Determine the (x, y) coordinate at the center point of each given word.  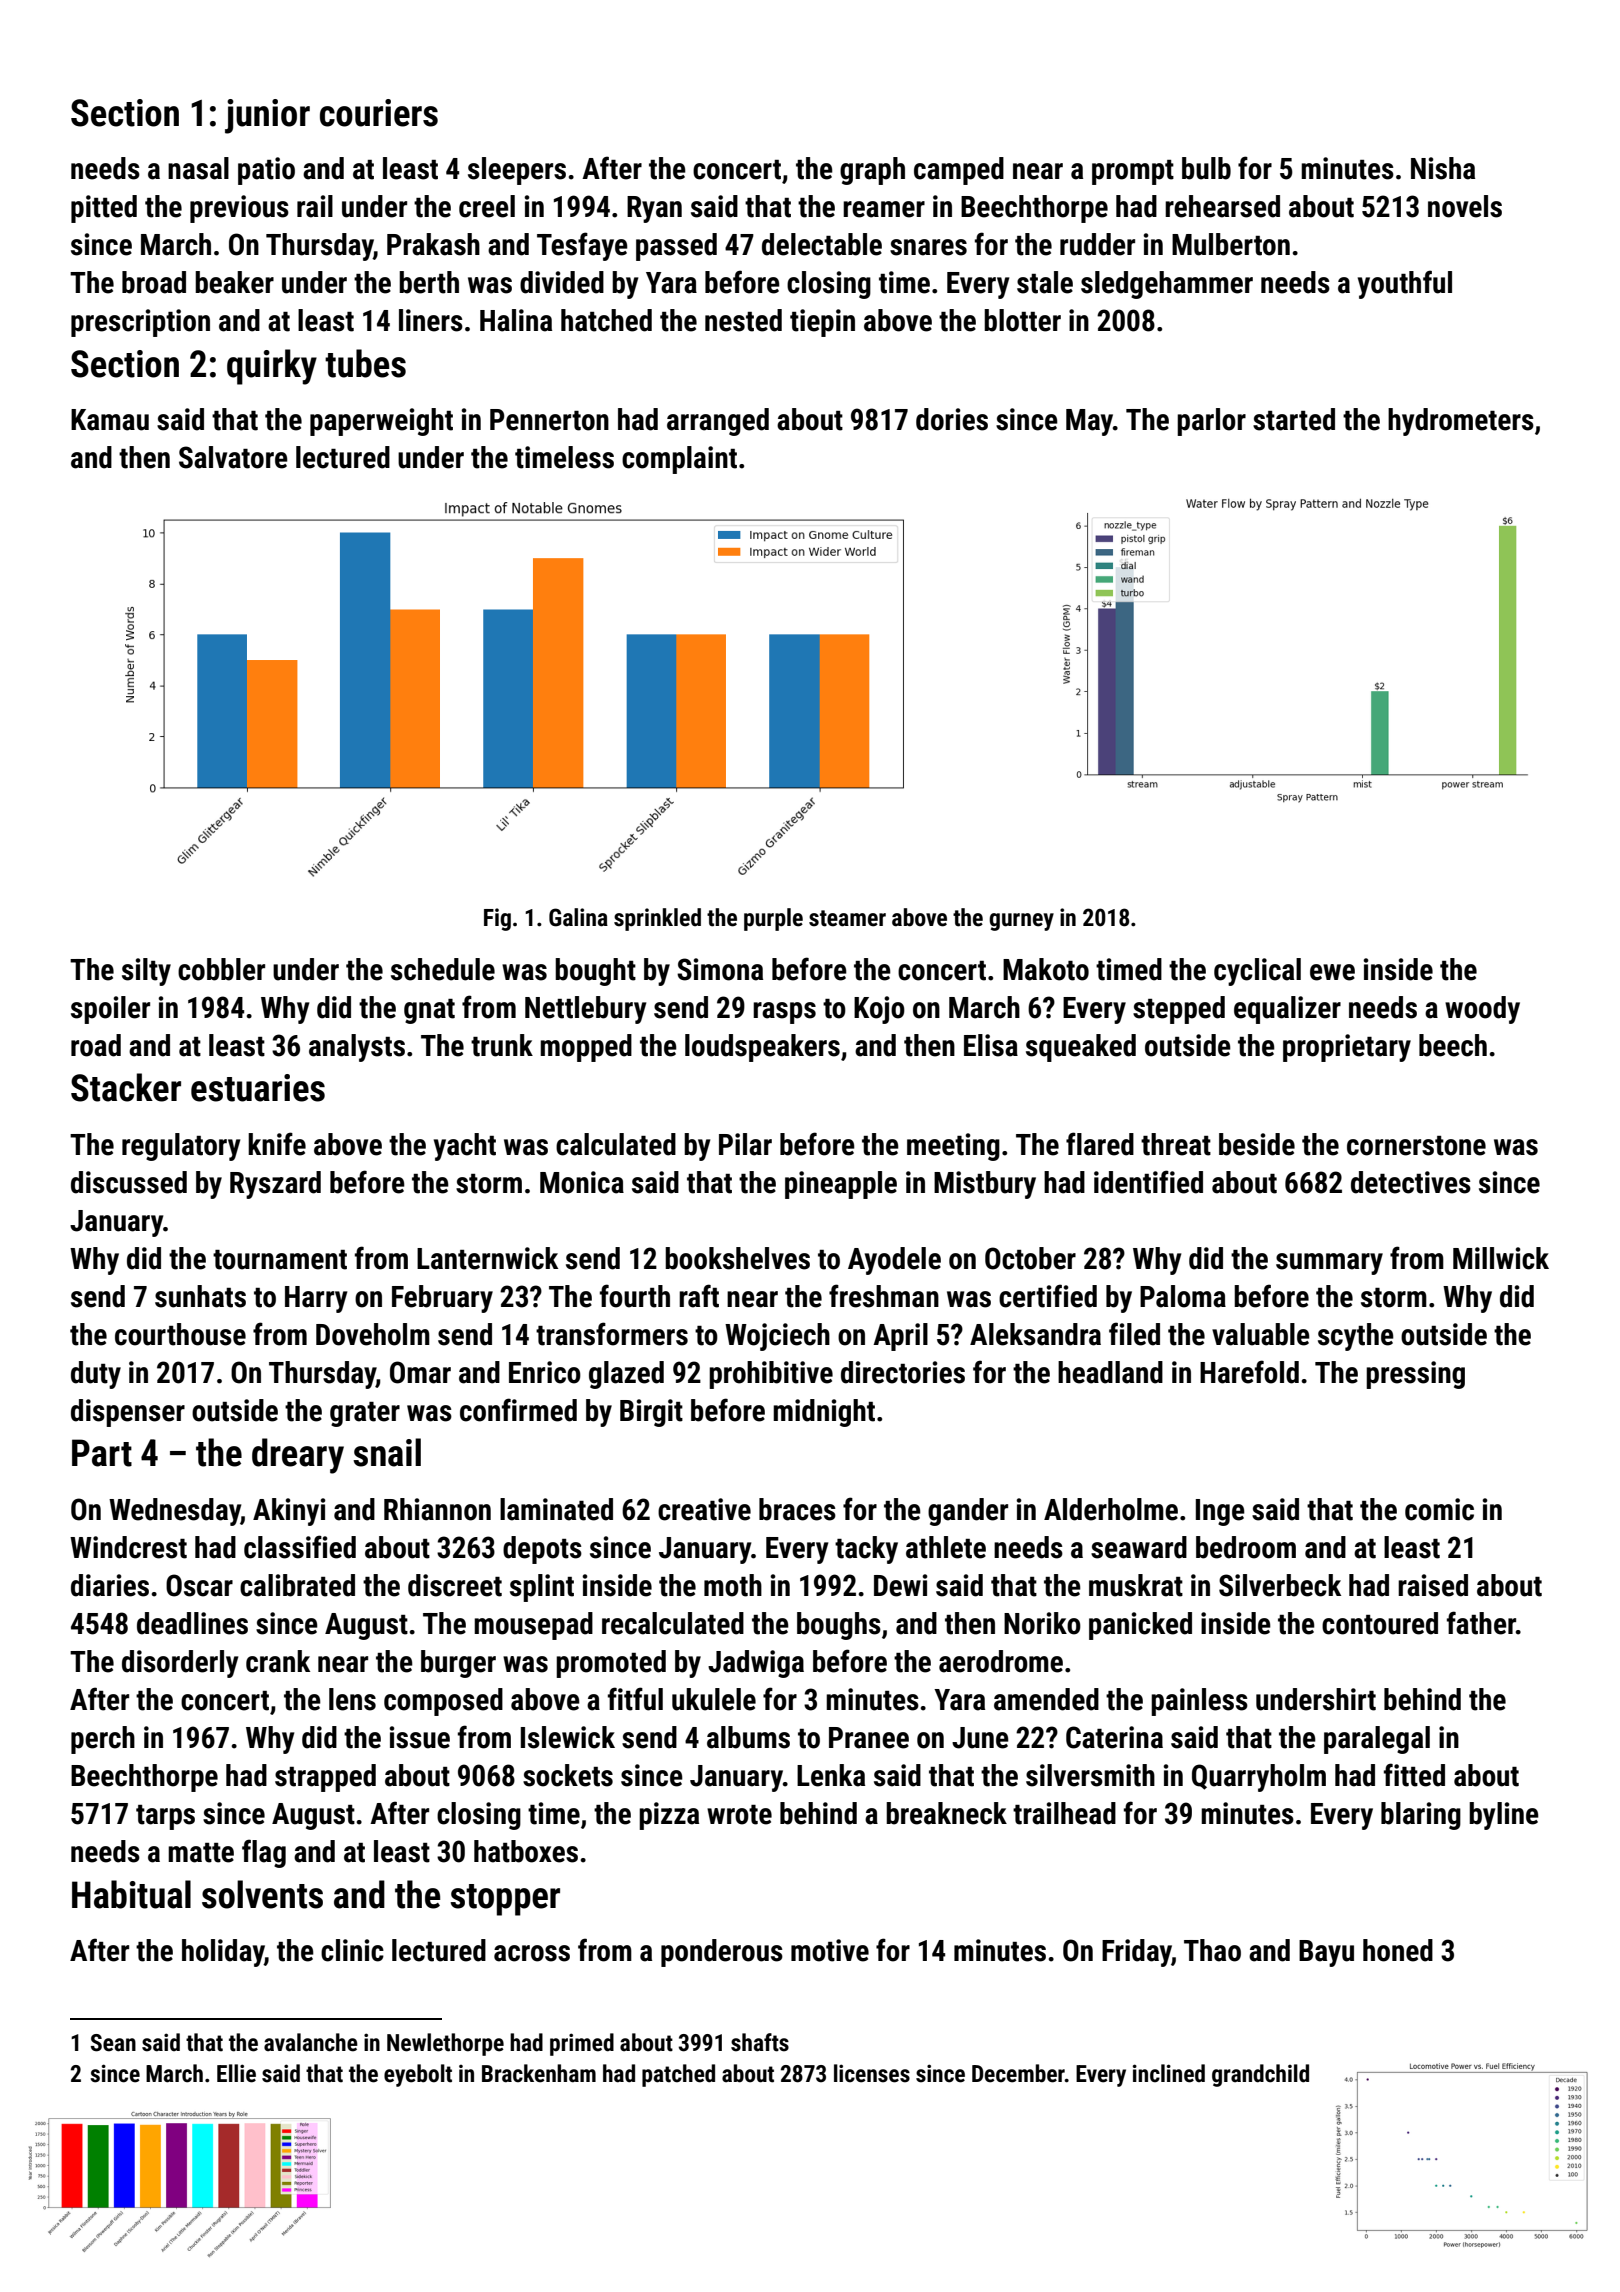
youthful (1405, 284)
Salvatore (233, 457)
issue (419, 1737)
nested (743, 320)
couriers (379, 113)
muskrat (1136, 1585)
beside (1257, 1144)
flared (1100, 1144)
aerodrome (1001, 1661)
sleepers (517, 171)
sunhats (200, 1296)
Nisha (1443, 168)
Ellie (236, 2073)
